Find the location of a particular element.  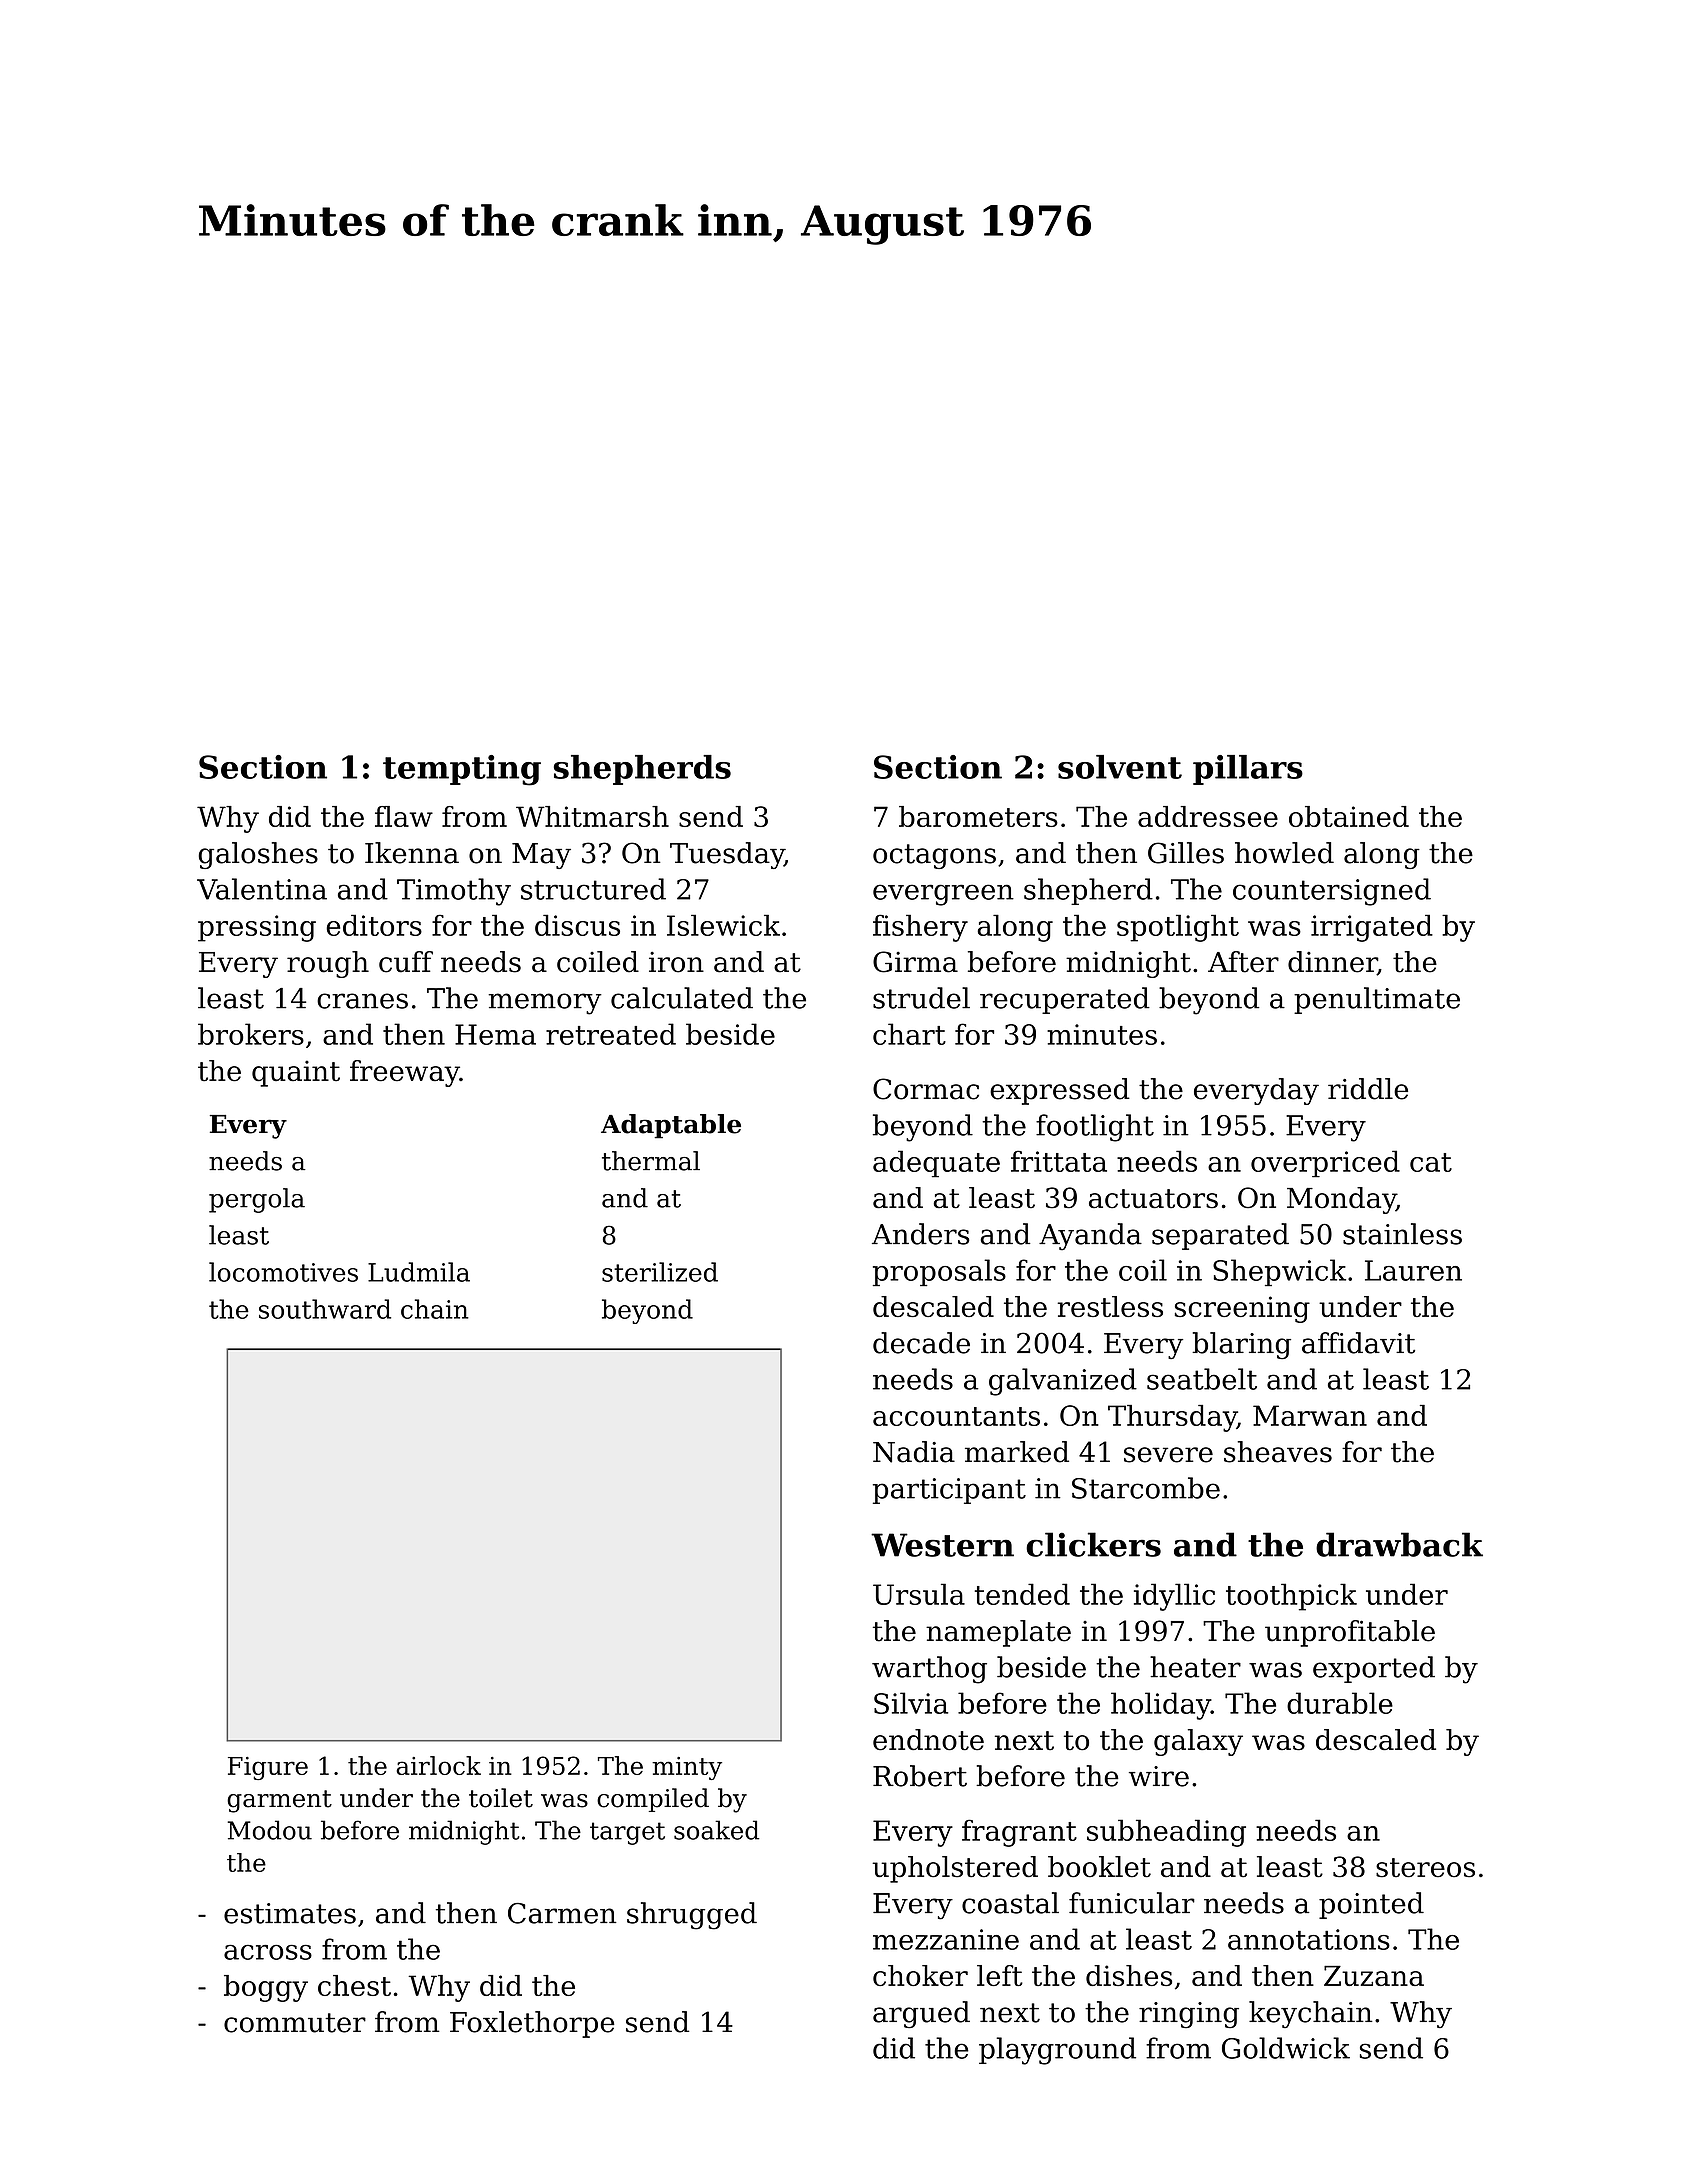

Robert is located at coordinates (920, 1776).
